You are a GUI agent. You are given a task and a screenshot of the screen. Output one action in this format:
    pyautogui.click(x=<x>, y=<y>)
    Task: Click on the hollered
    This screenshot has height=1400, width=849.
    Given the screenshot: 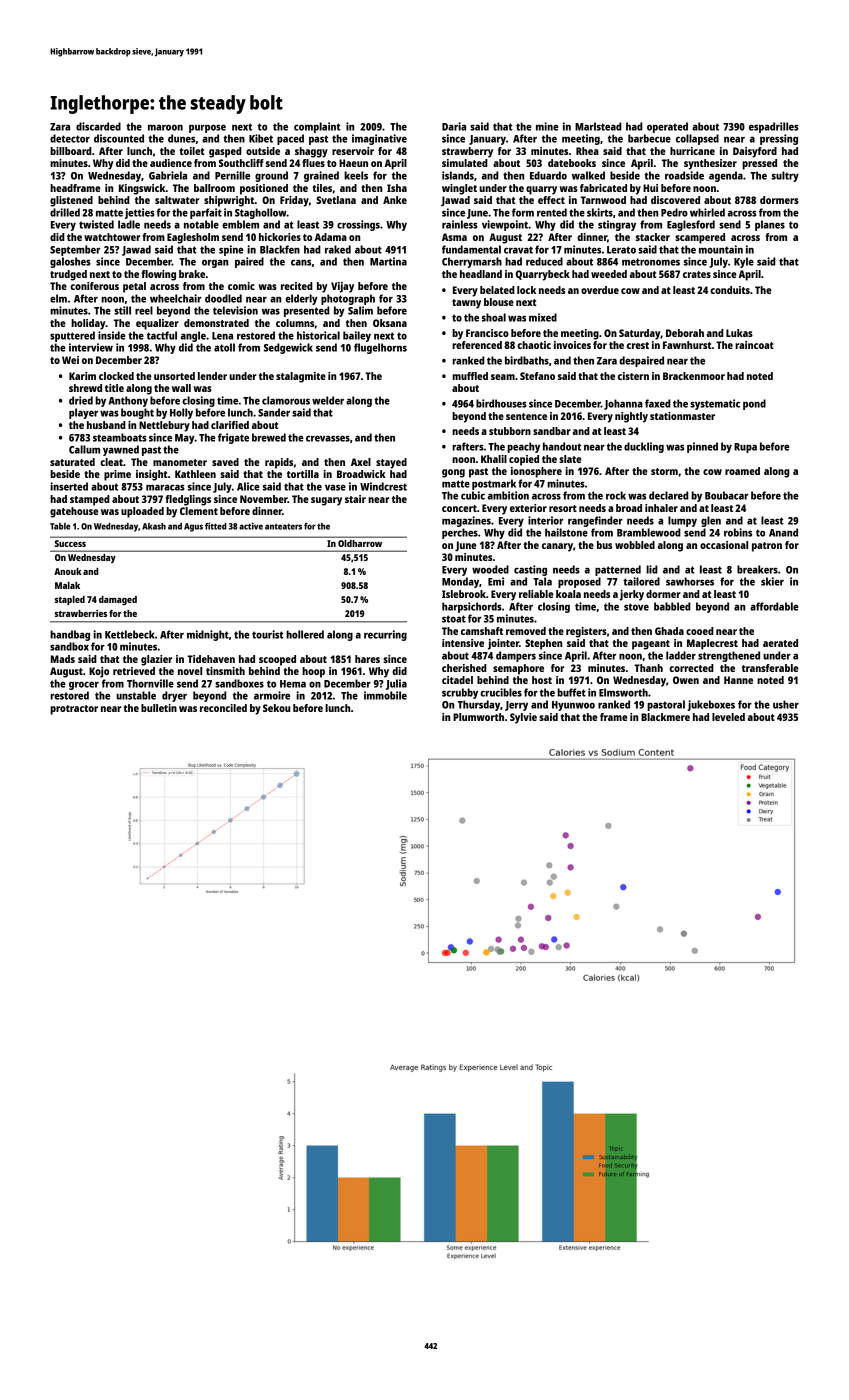 What is the action you would take?
    pyautogui.click(x=305, y=634)
